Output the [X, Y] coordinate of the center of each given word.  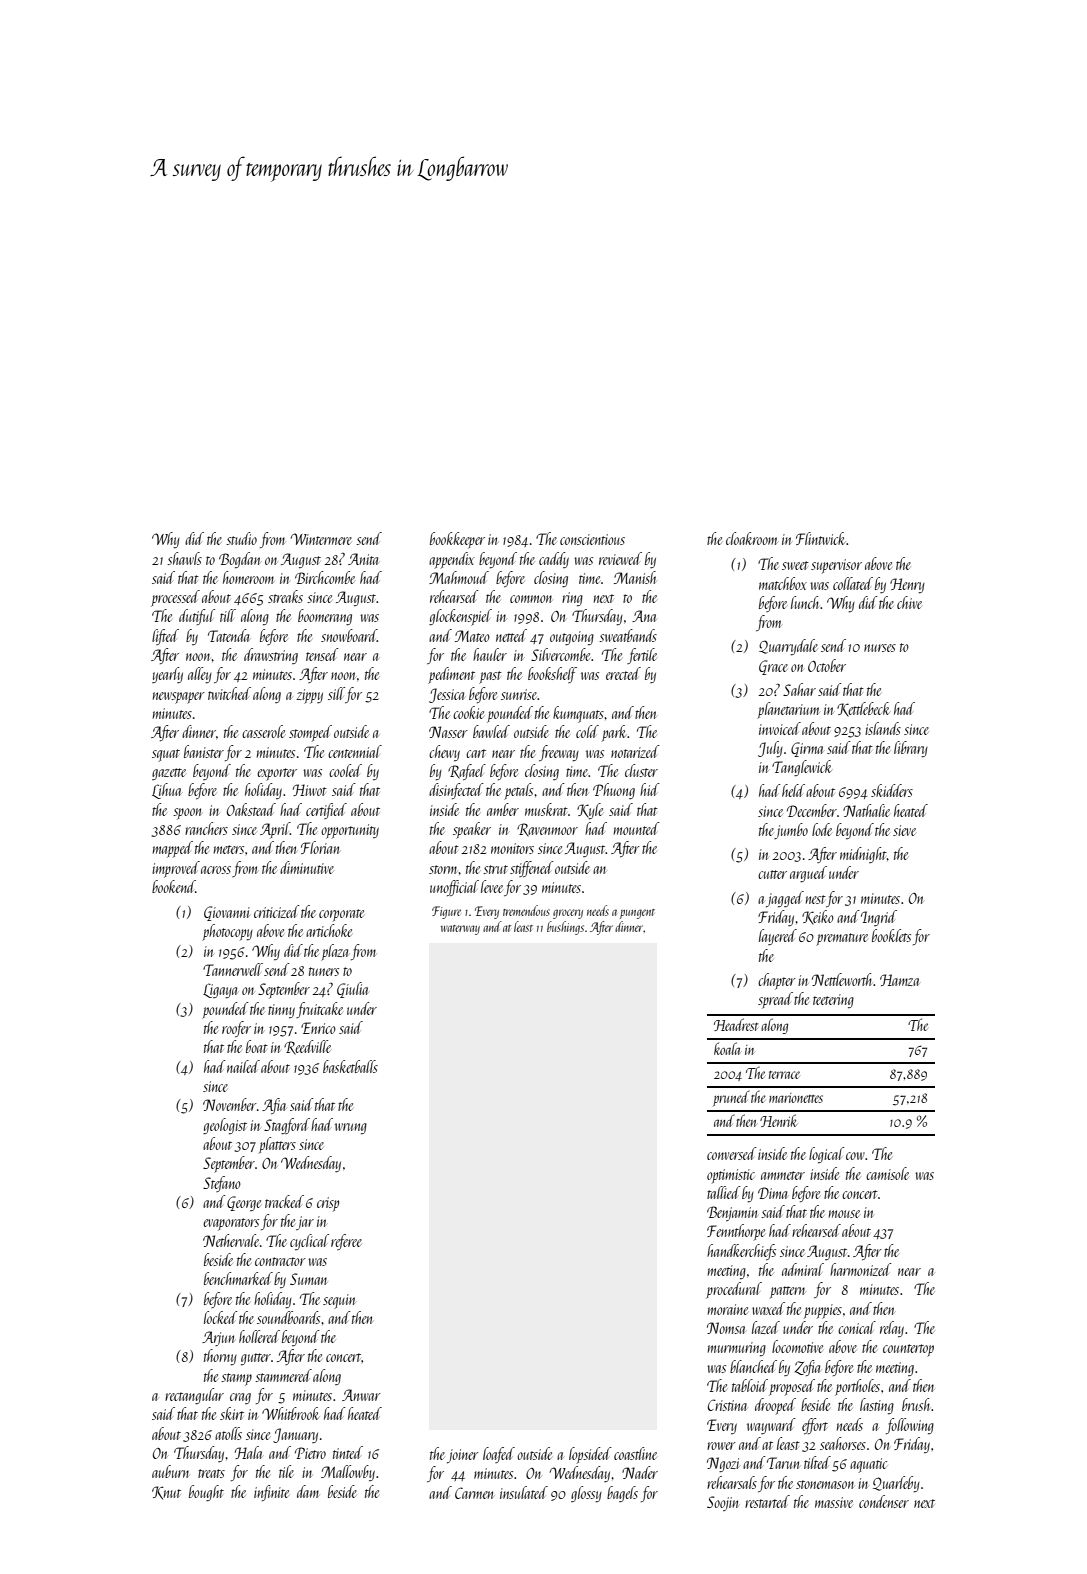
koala [727, 1048]
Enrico [318, 1028]
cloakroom [752, 538]
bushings [565, 928]
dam [308, 1491]
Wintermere [321, 539]
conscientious [592, 539]
